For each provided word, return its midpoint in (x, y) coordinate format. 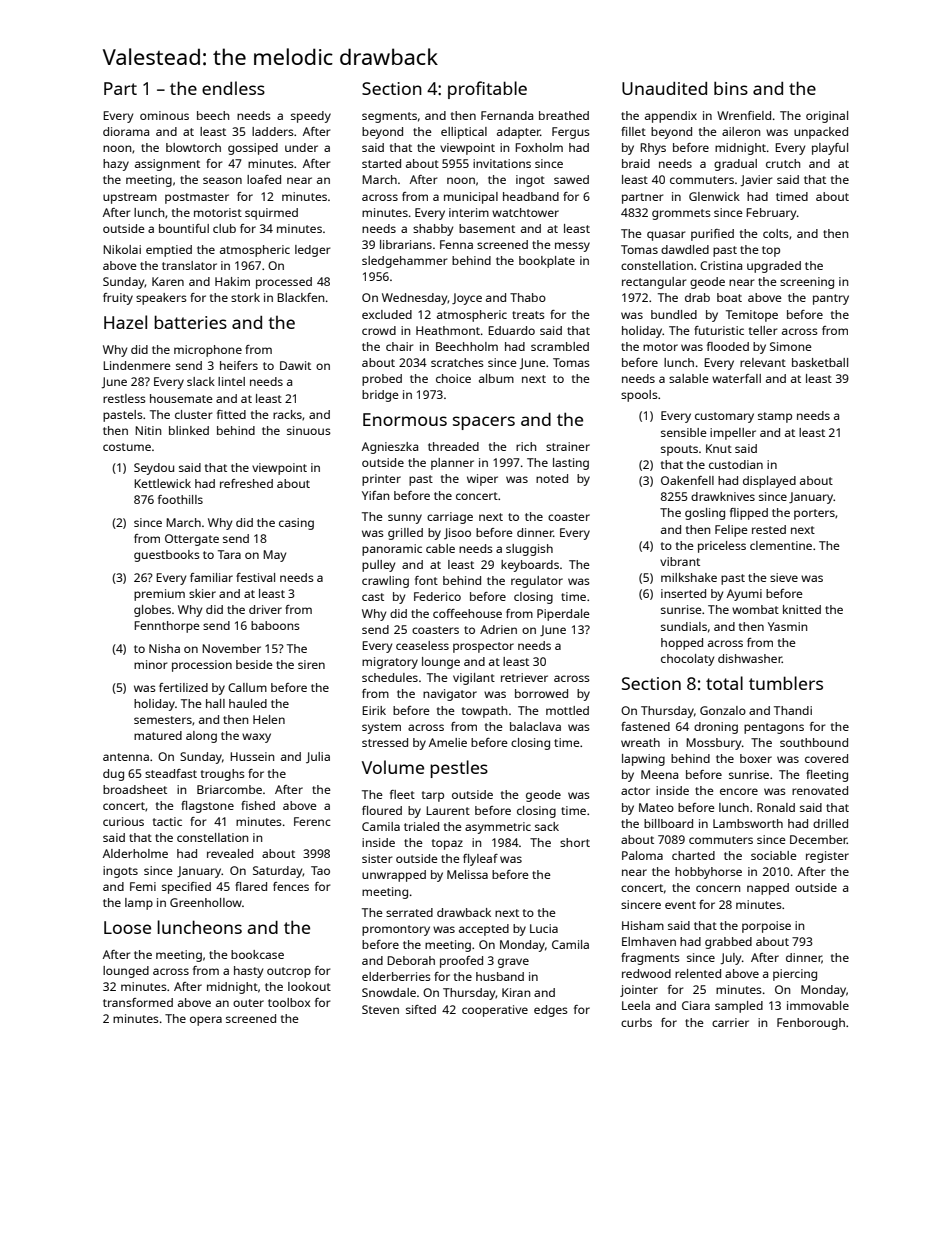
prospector (483, 647)
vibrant (680, 561)
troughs (223, 775)
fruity (118, 299)
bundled (674, 314)
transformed (138, 1002)
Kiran (516, 992)
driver (265, 609)
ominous (164, 115)
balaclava (535, 726)
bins (731, 88)
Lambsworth (748, 823)
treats (528, 315)
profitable (487, 90)
